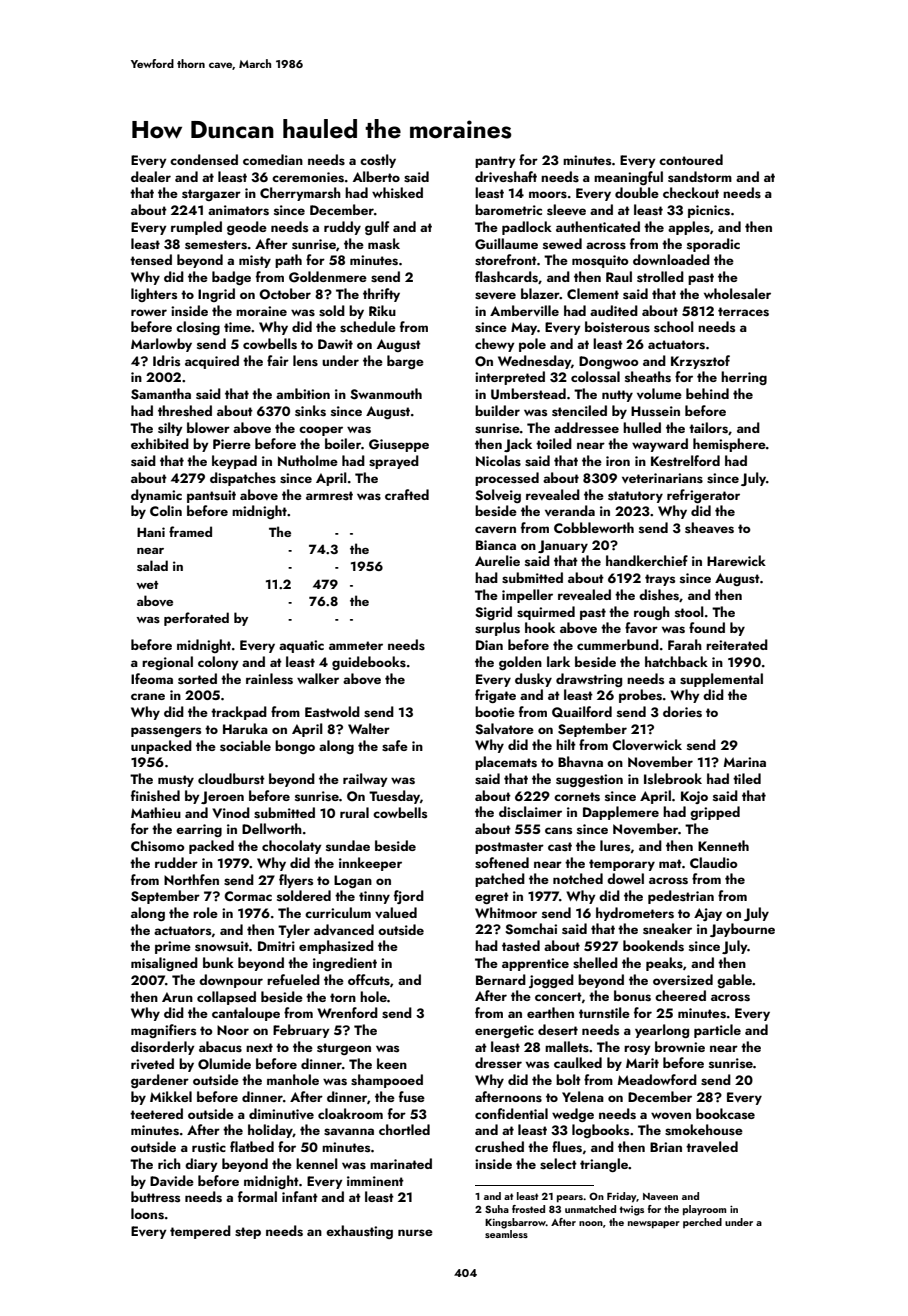  I want to click on seamless, so click(506, 1234).
